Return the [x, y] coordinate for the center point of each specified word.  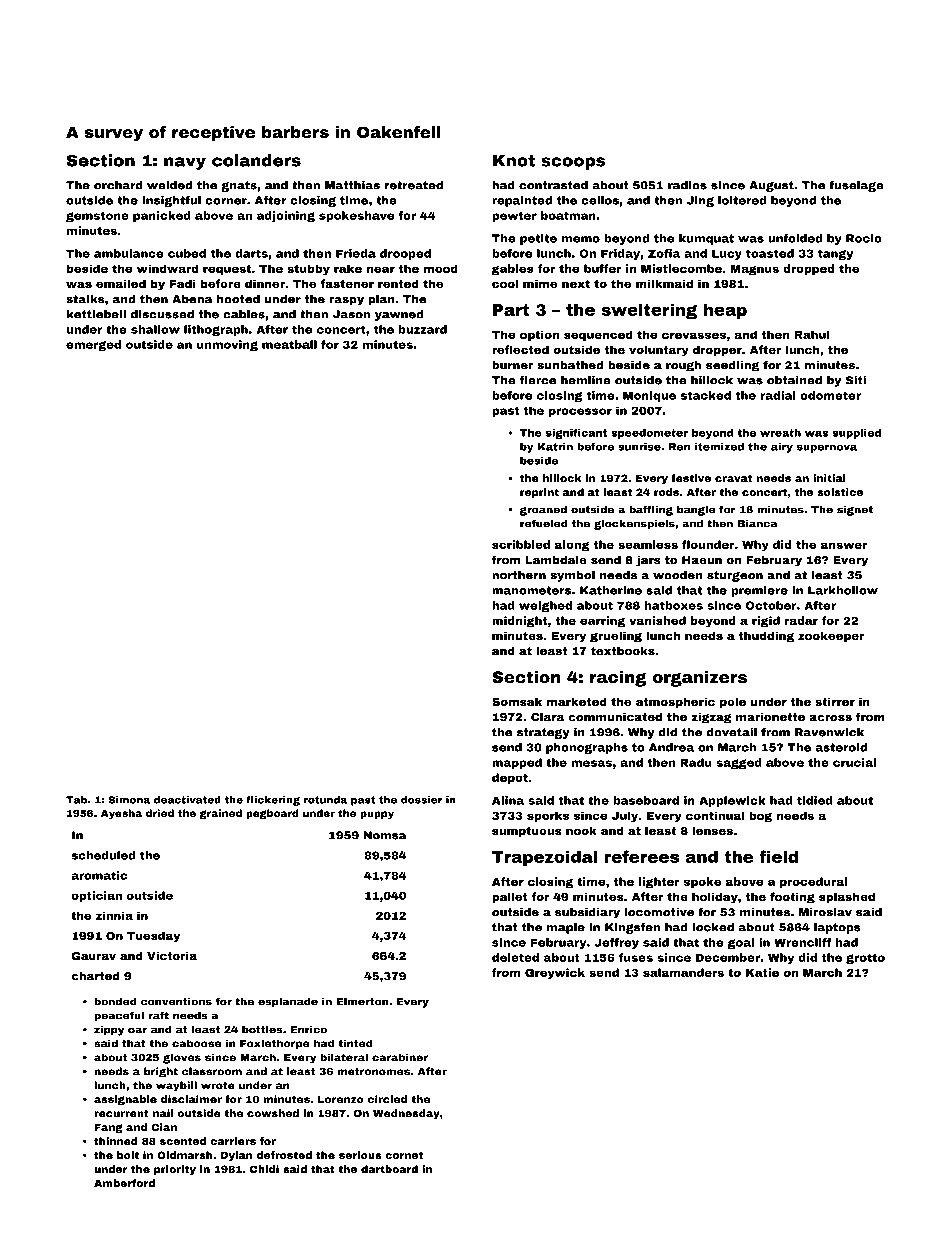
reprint [539, 493]
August [771, 186]
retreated [414, 185]
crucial [854, 762]
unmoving [227, 345]
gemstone [97, 216]
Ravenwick [829, 732]
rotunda [325, 800]
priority [175, 1170]
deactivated [187, 800]
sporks [548, 816]
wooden [678, 575]
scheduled [103, 855]
